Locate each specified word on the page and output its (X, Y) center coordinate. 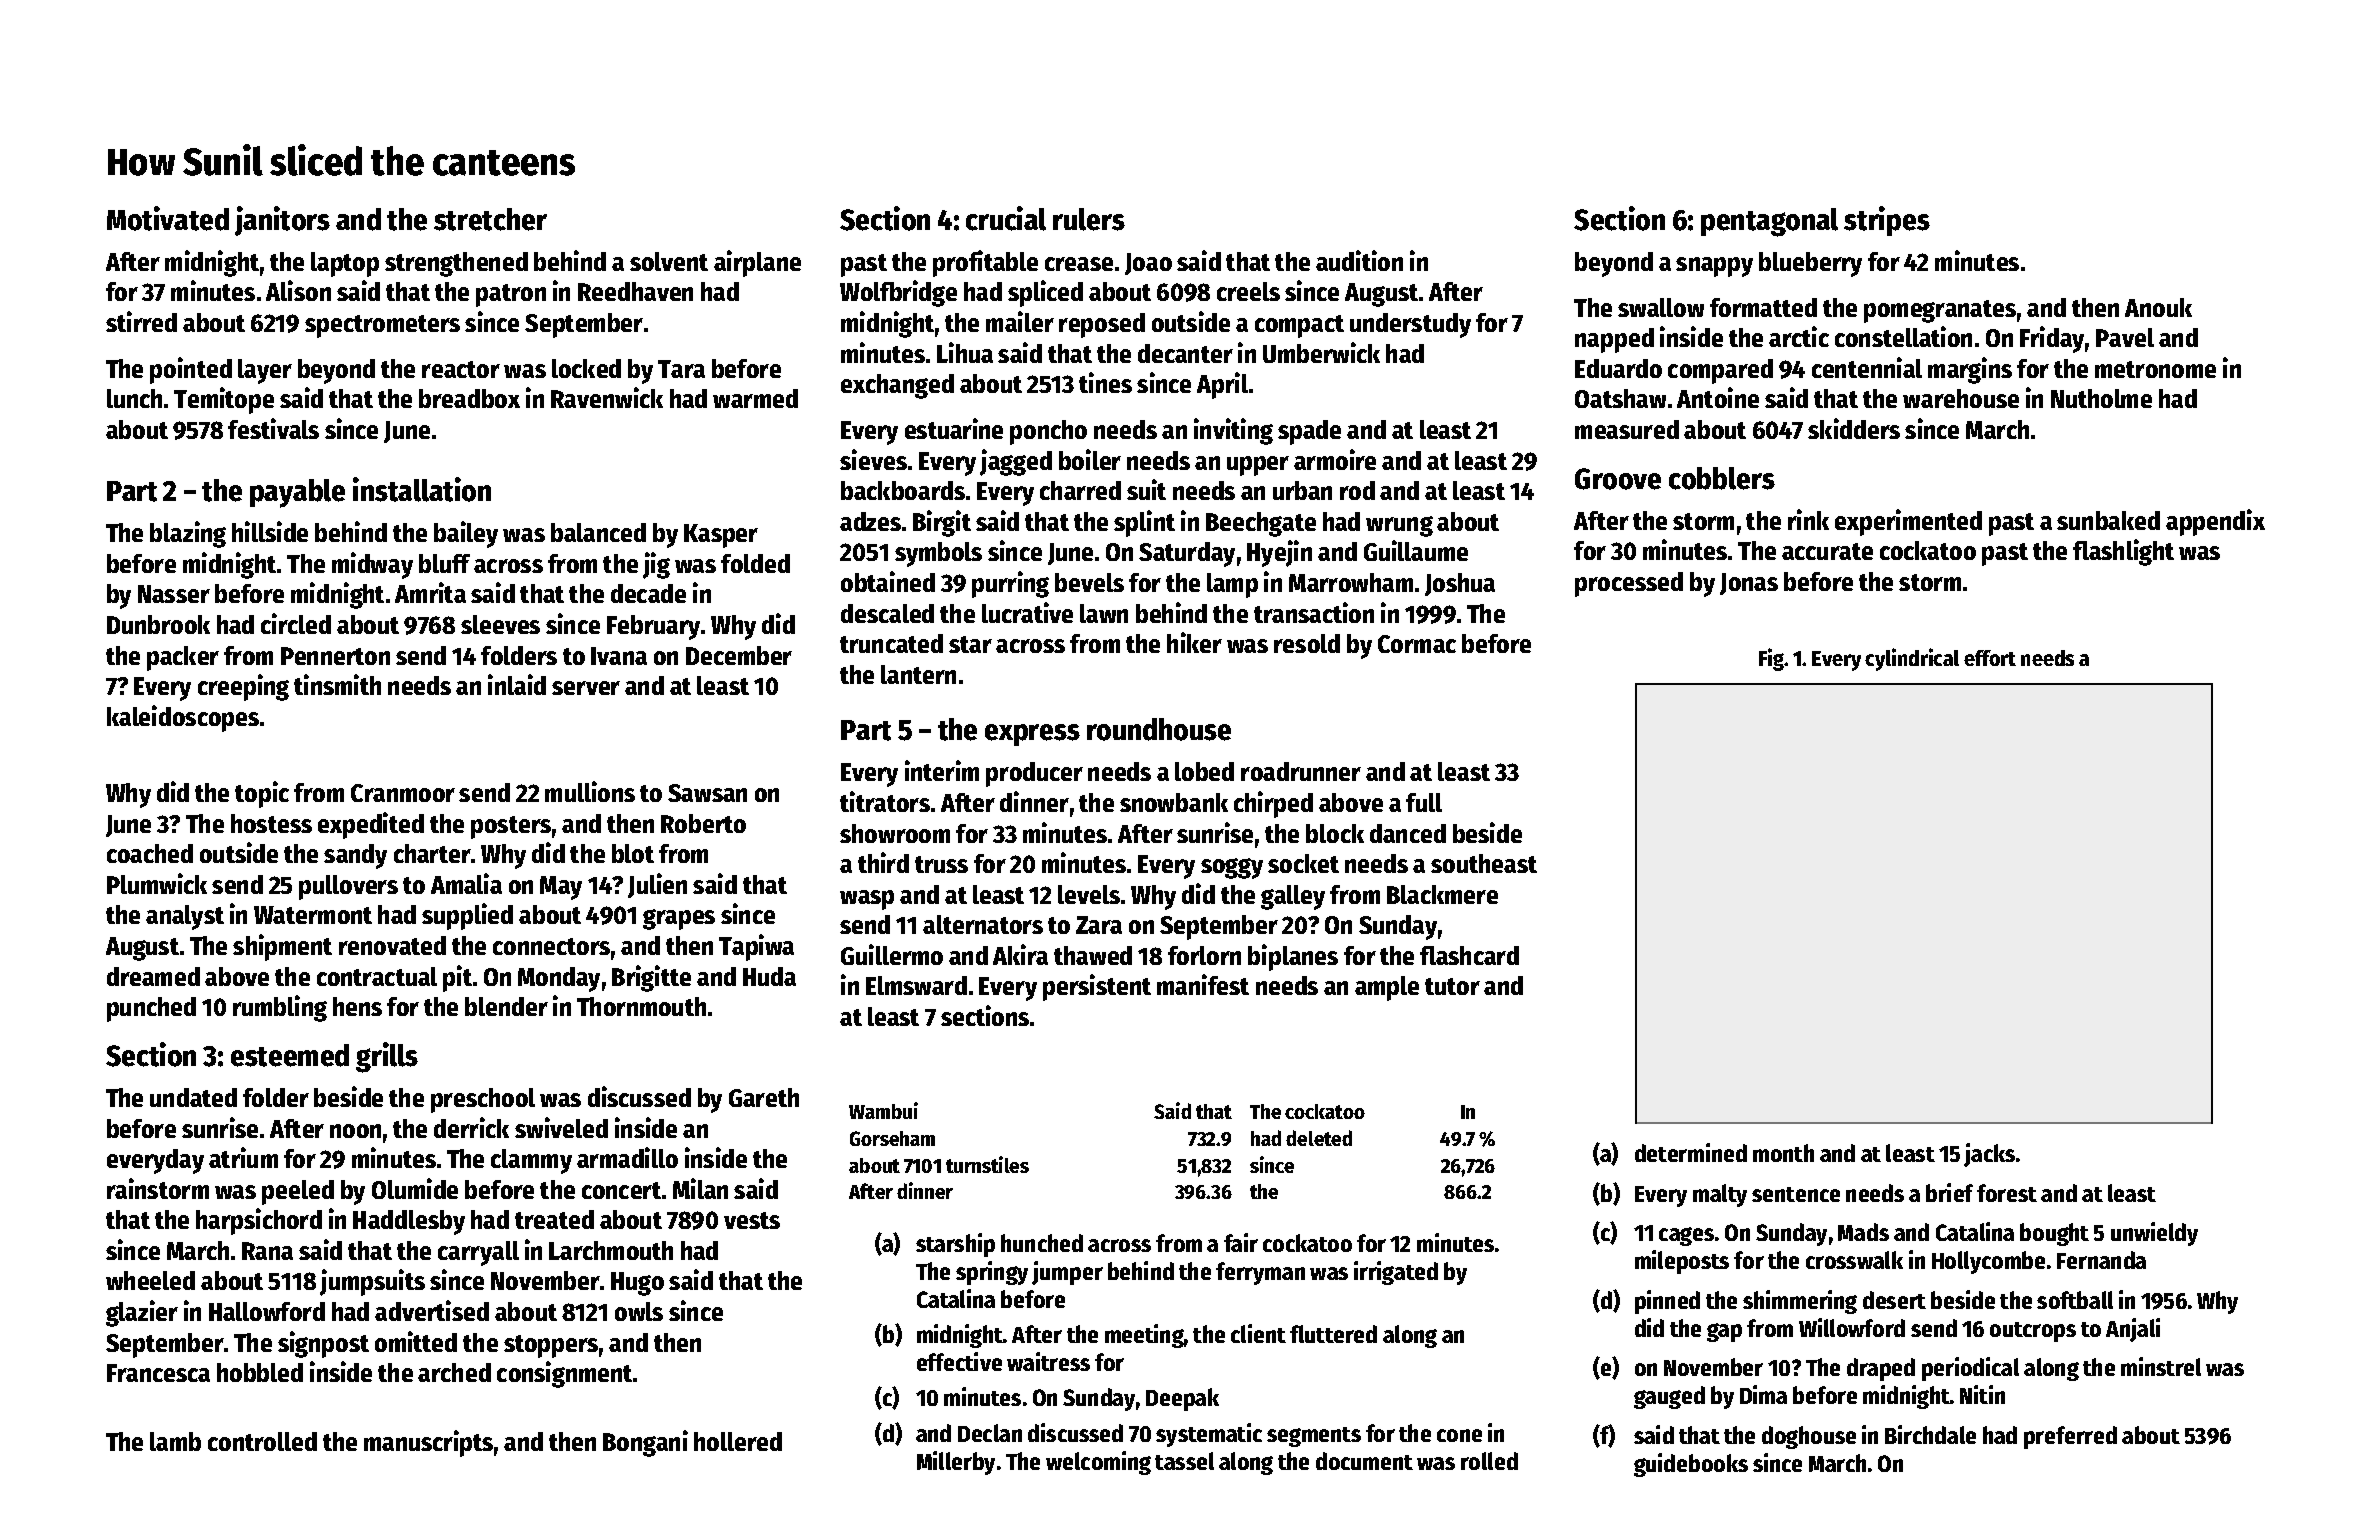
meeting (1144, 1336)
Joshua (1460, 584)
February (653, 627)
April (1222, 385)
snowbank (1174, 802)
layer (265, 371)
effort (1990, 658)
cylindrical (1912, 659)
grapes (679, 919)
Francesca (158, 1373)
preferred (2070, 1437)
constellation (1903, 336)
